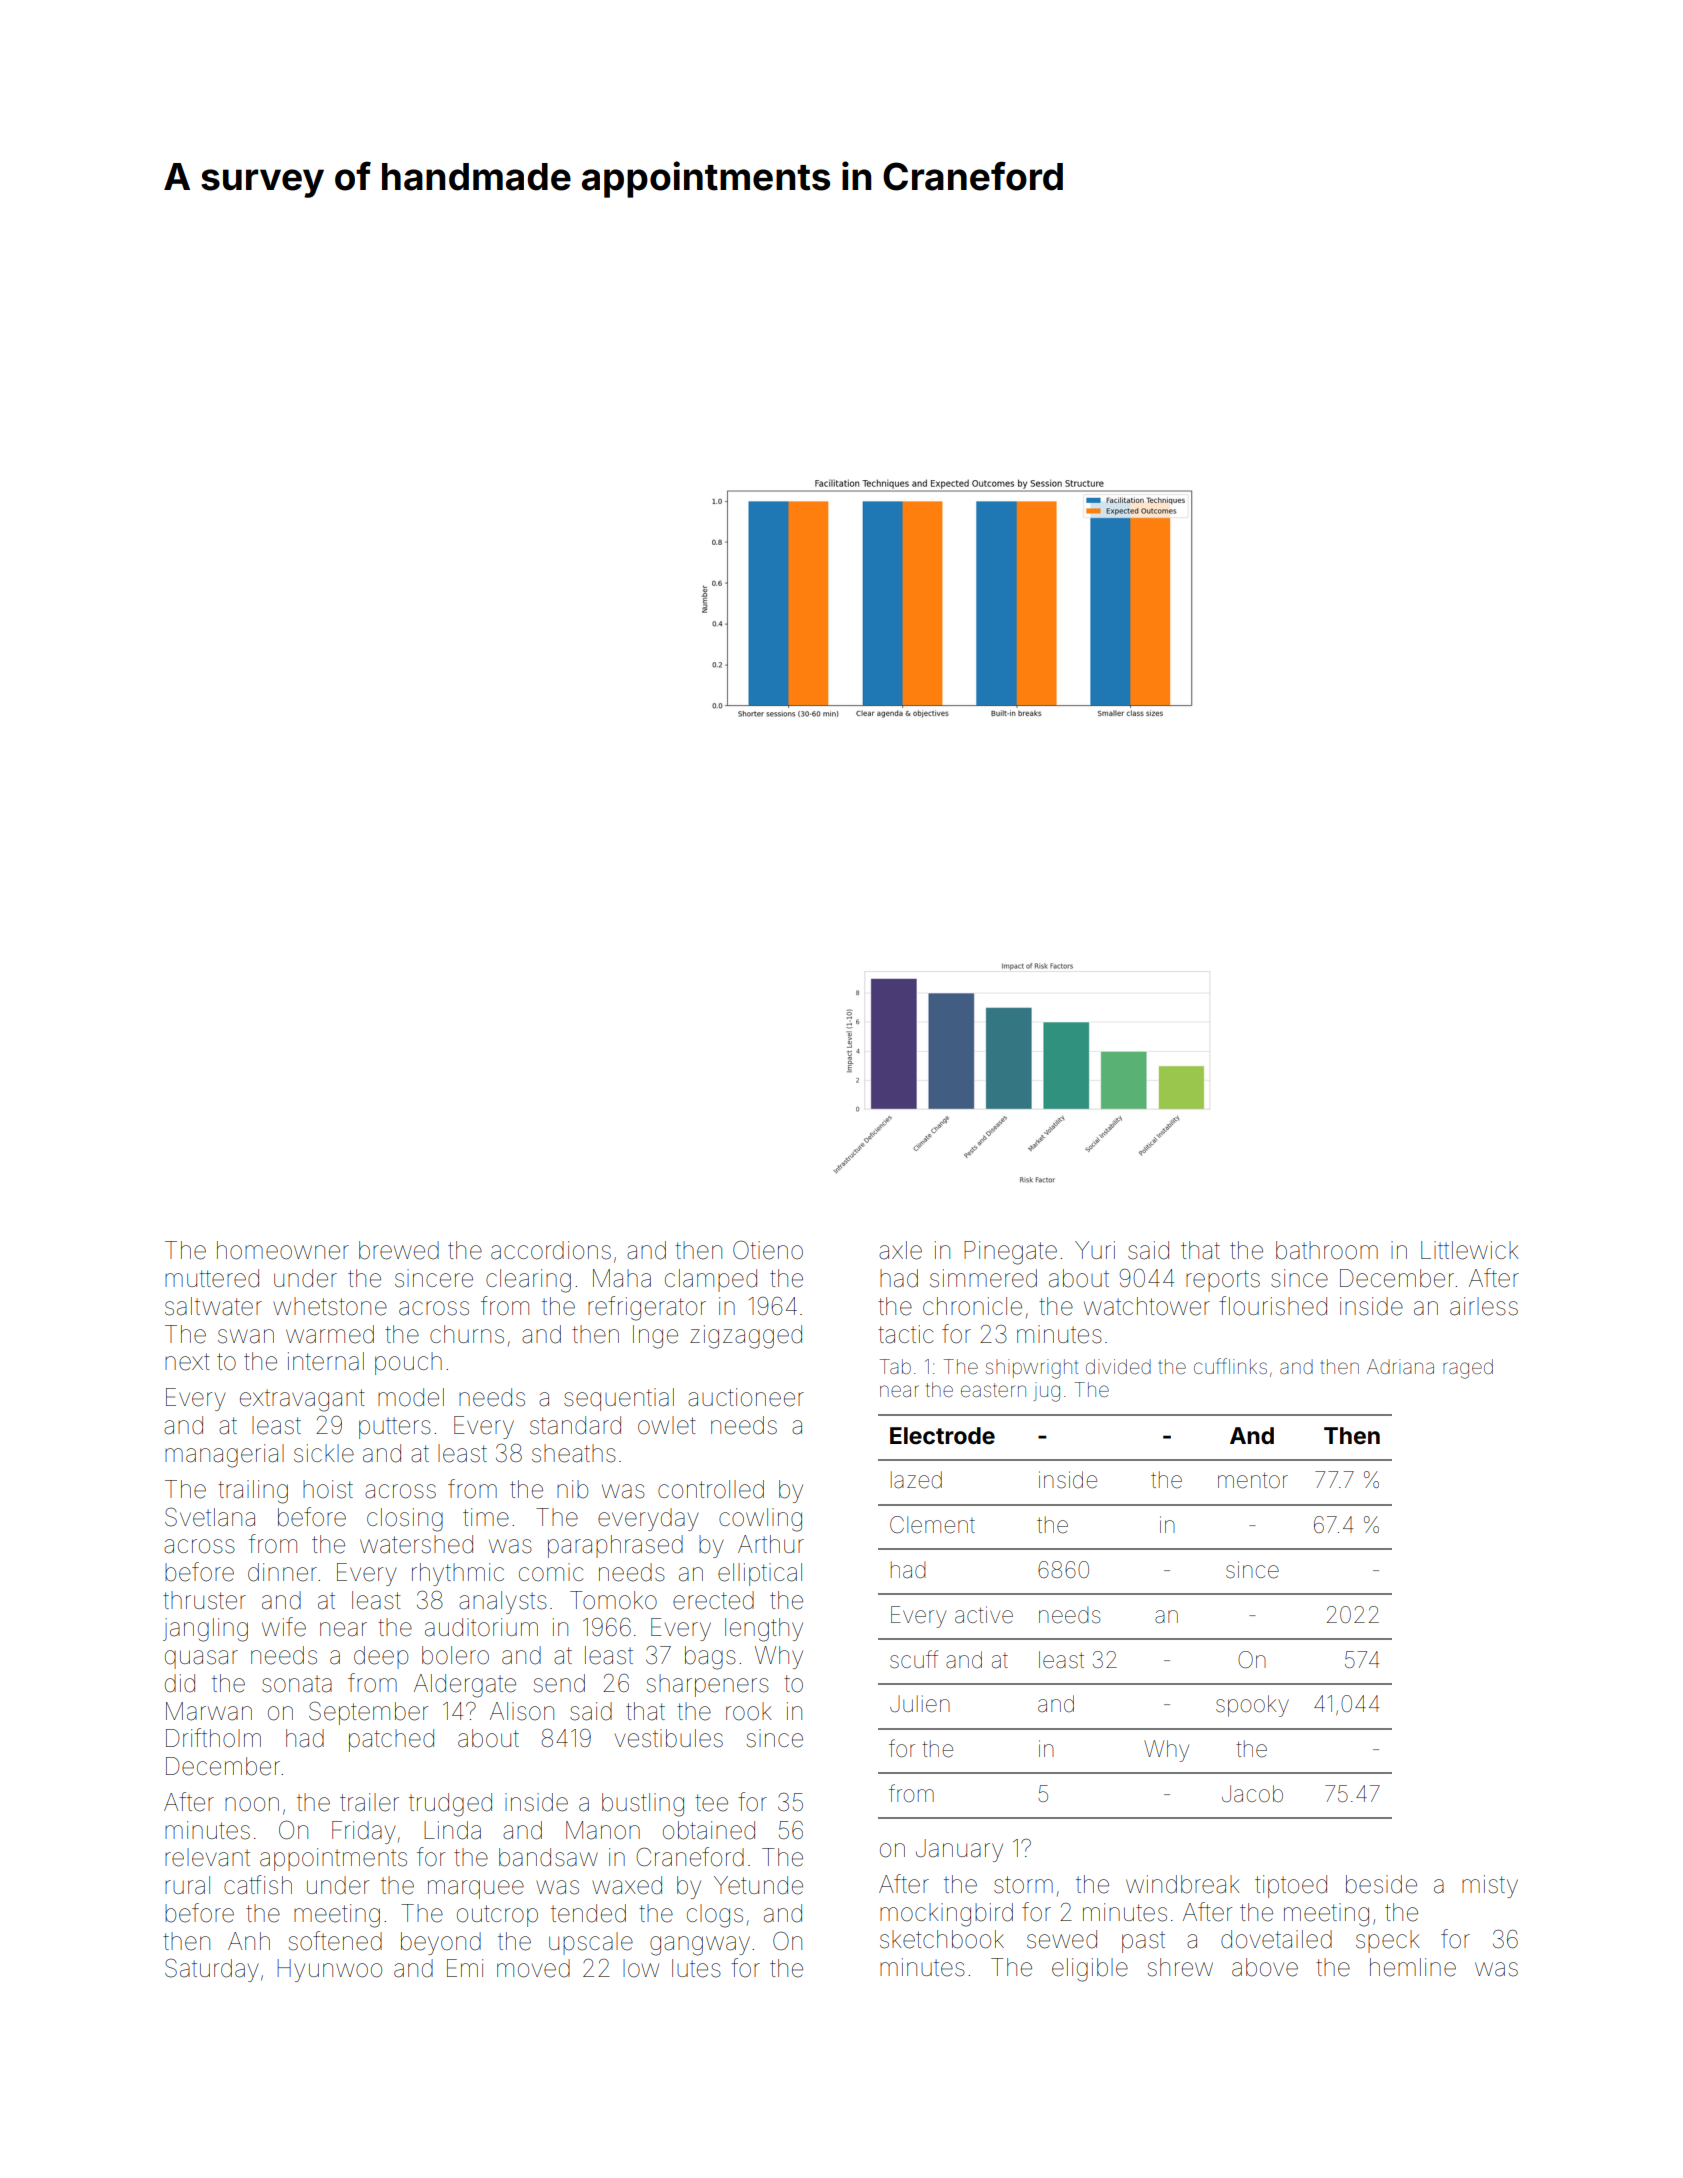 The height and width of the screenshot is (2178, 1683). I want to click on past, so click(1143, 1942).
